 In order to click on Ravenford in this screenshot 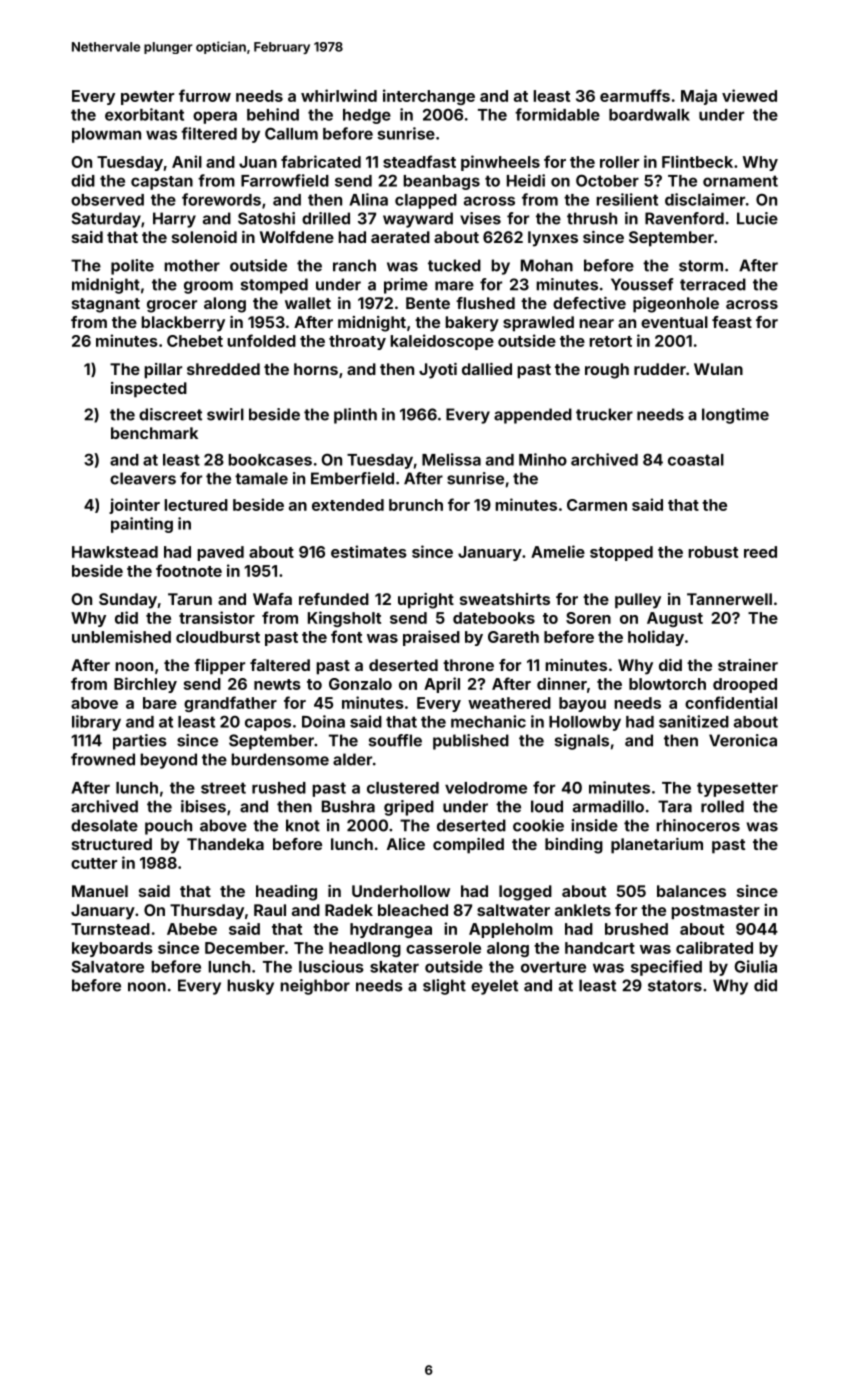, I will do `click(684, 218)`.
